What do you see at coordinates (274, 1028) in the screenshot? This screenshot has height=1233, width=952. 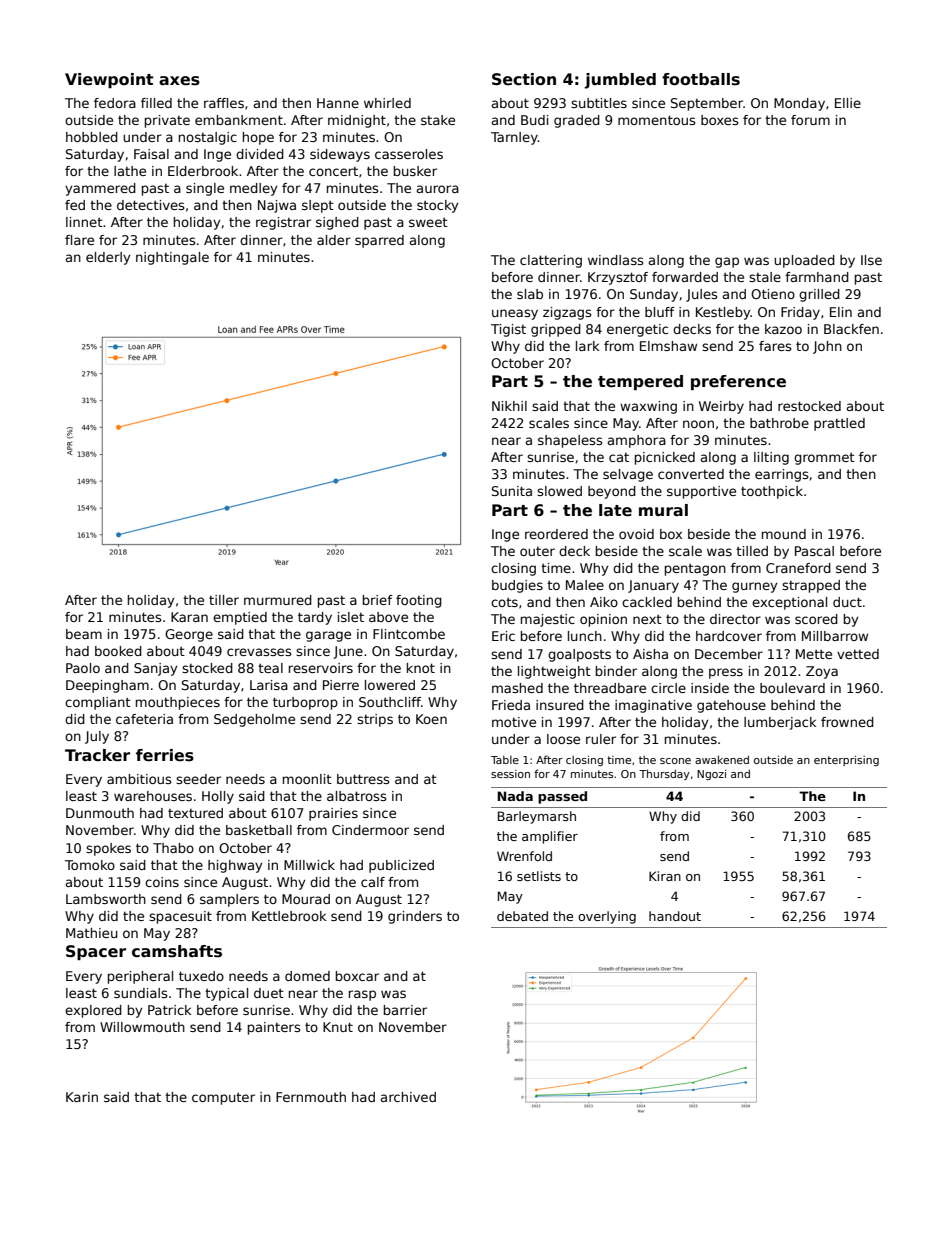 I see `painters` at bounding box center [274, 1028].
